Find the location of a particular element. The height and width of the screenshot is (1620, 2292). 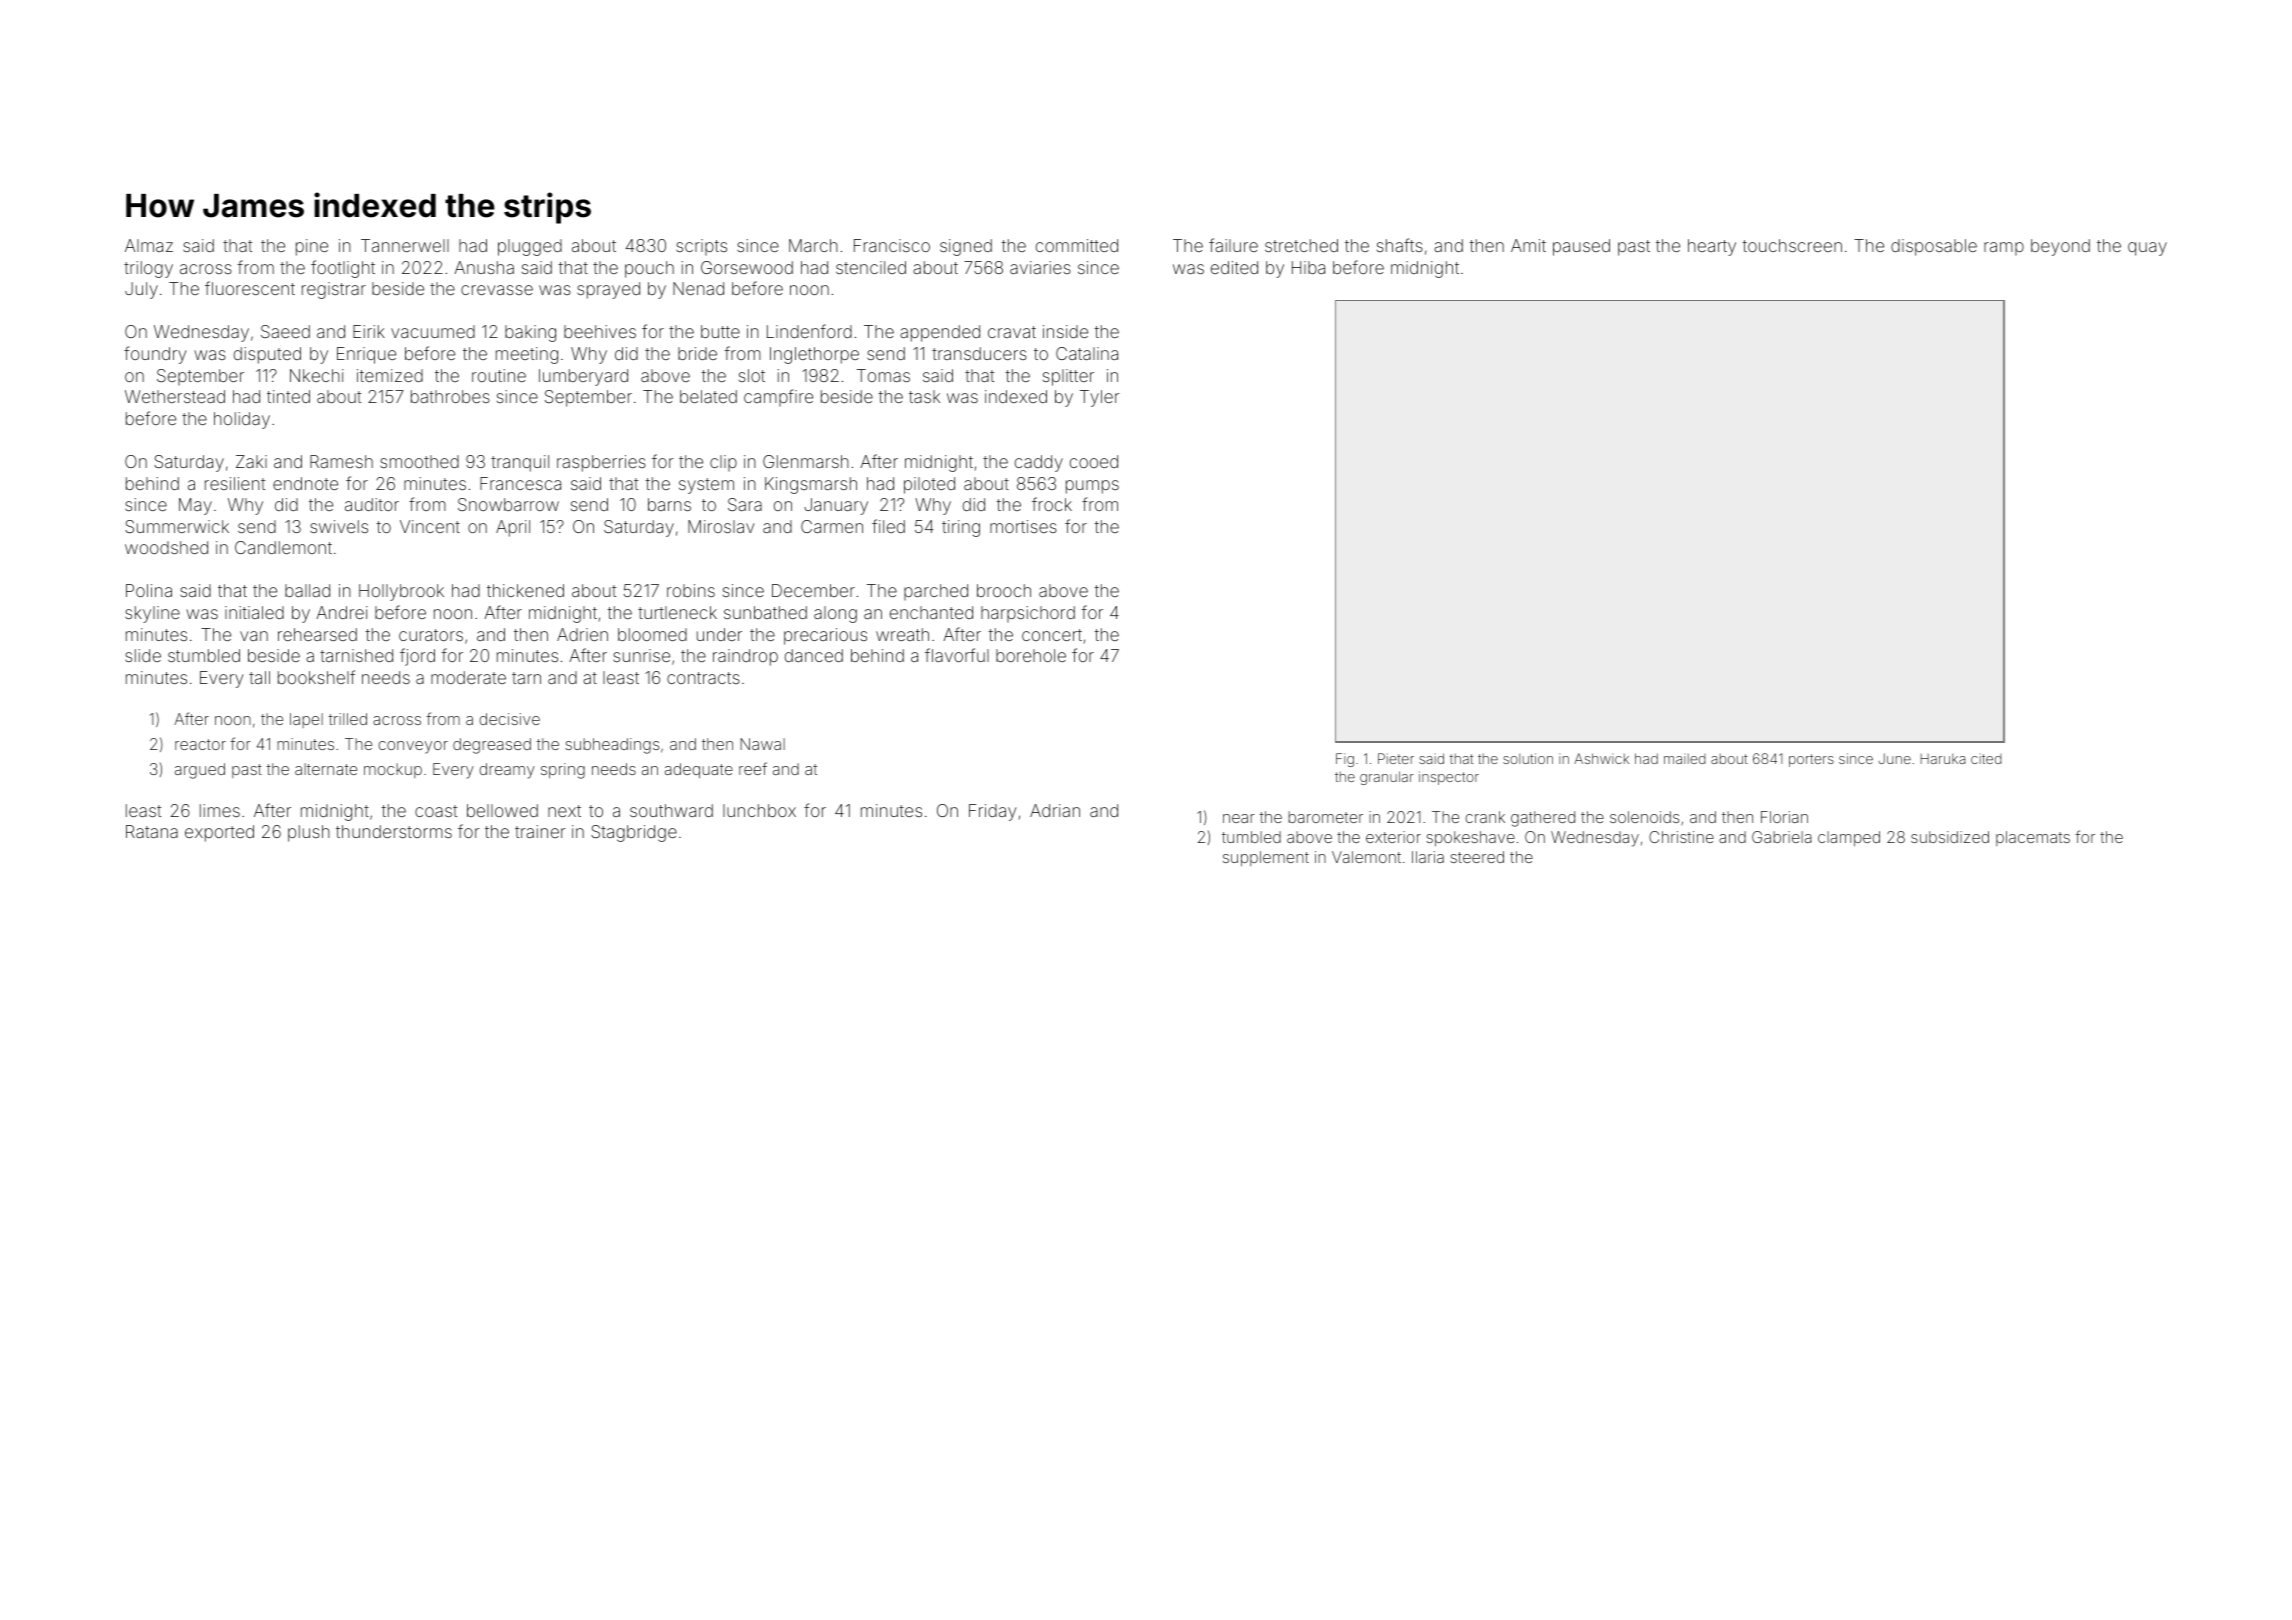

mortises is located at coordinates (1023, 526).
